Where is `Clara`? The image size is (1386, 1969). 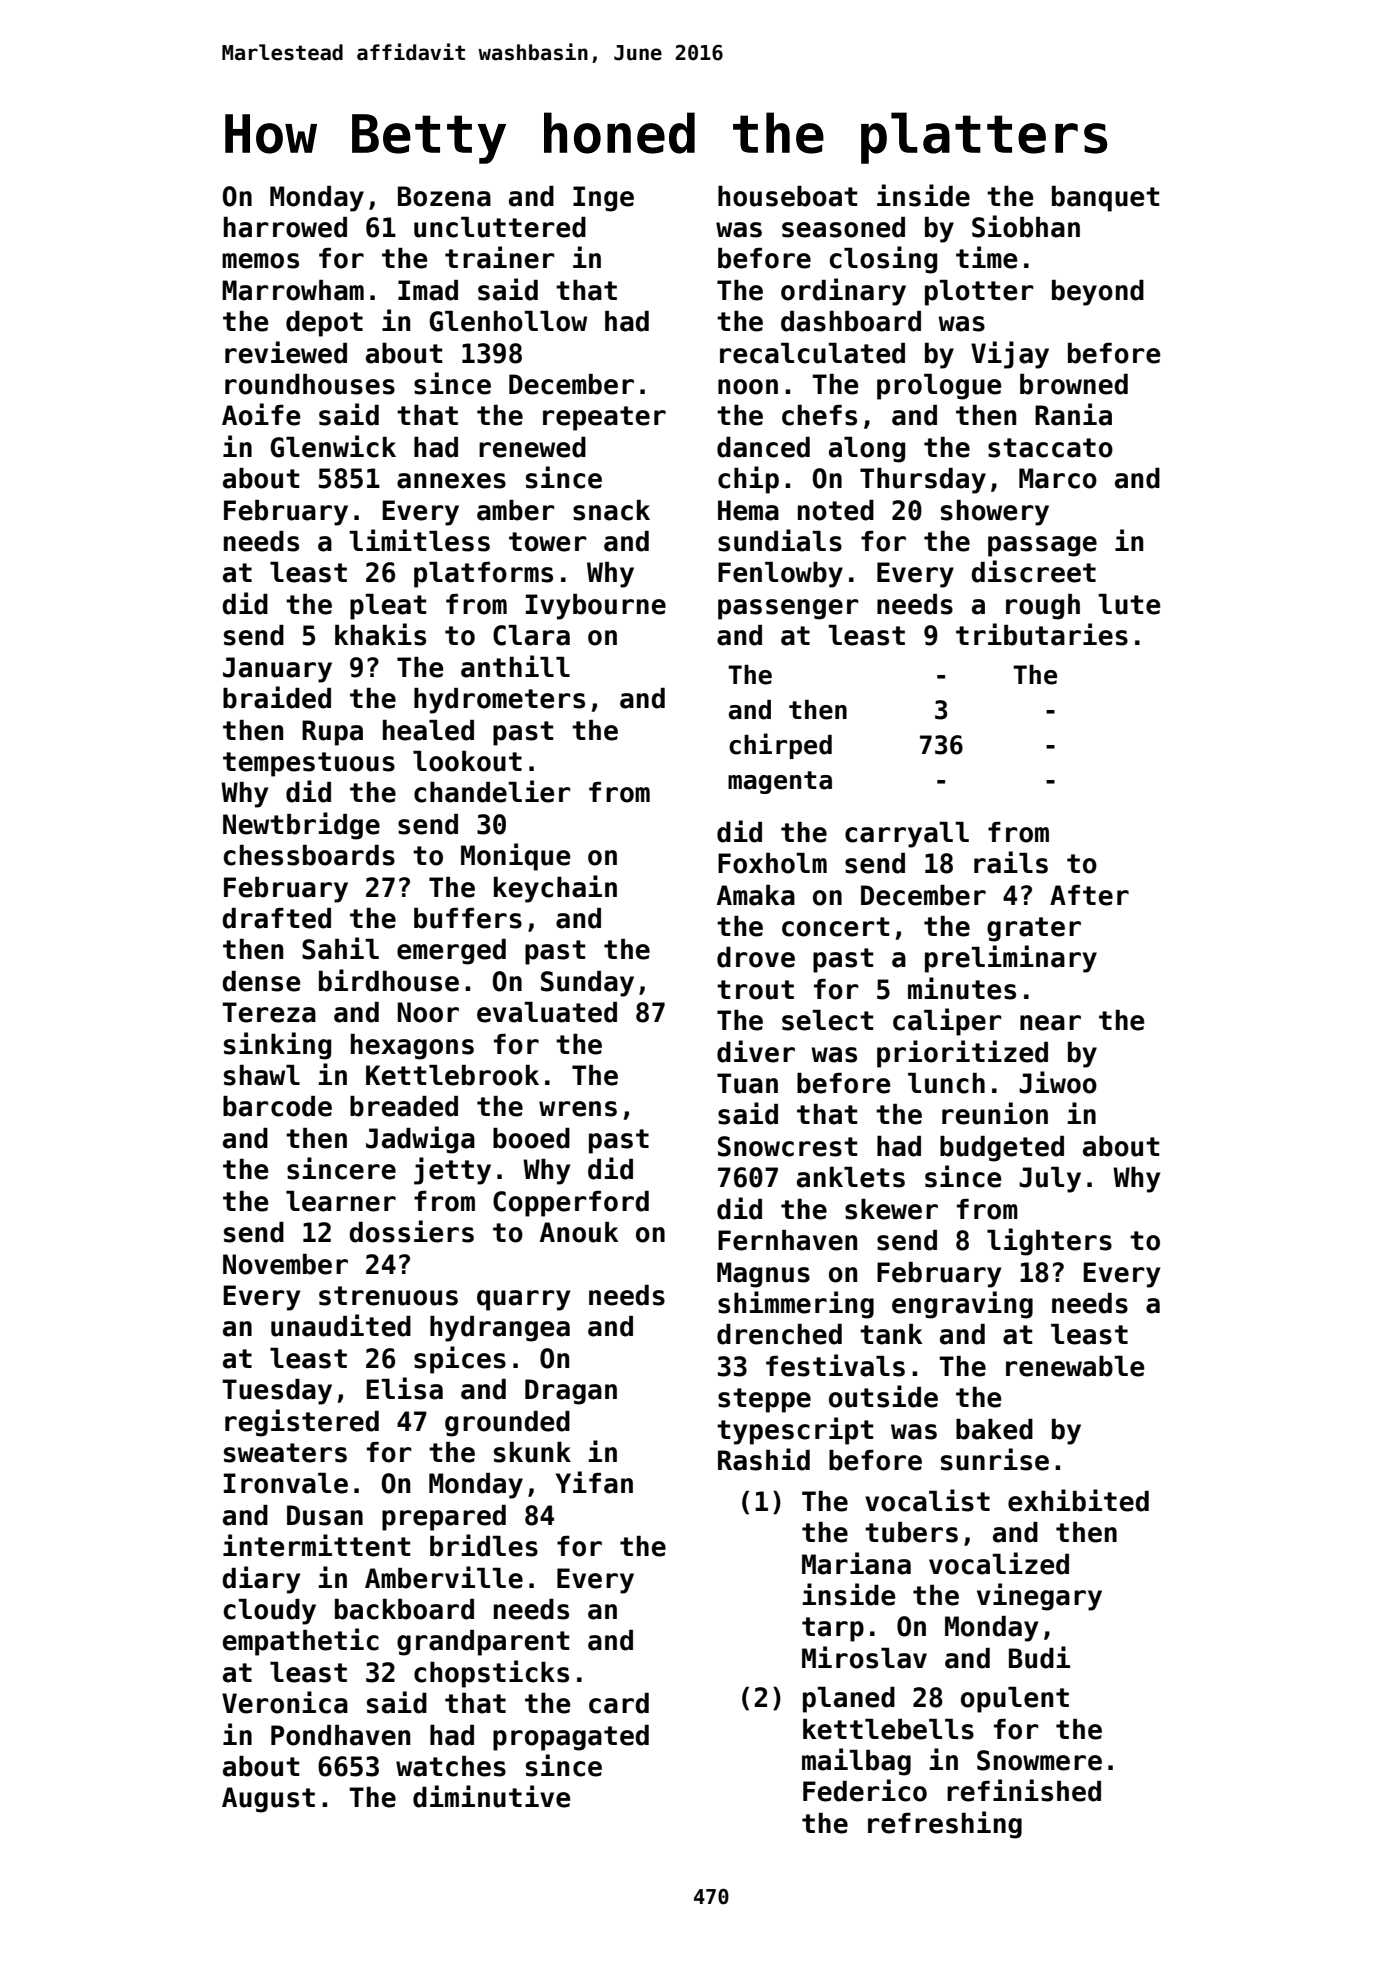
Clara is located at coordinates (531, 635).
